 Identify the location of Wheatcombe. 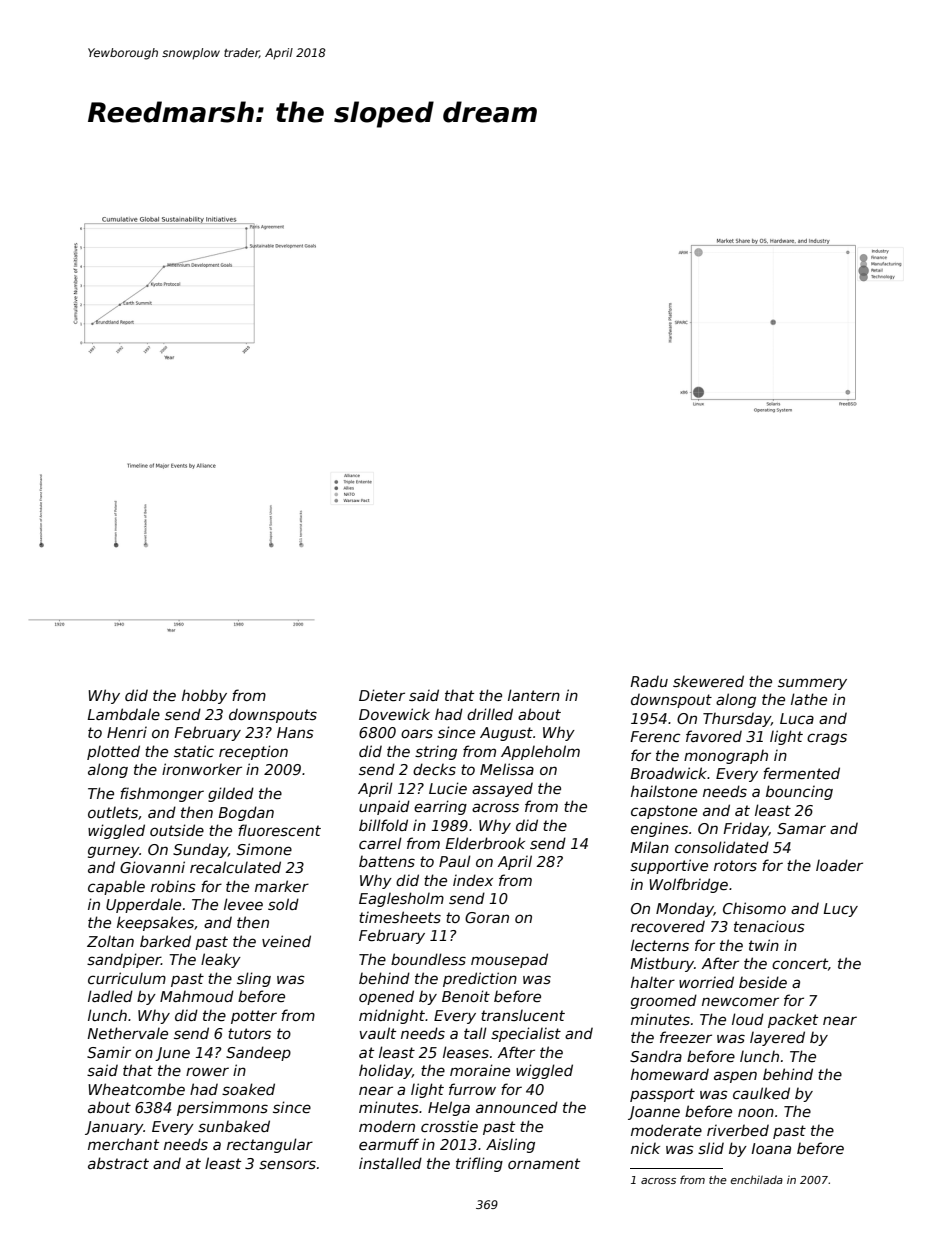
(136, 1089).
